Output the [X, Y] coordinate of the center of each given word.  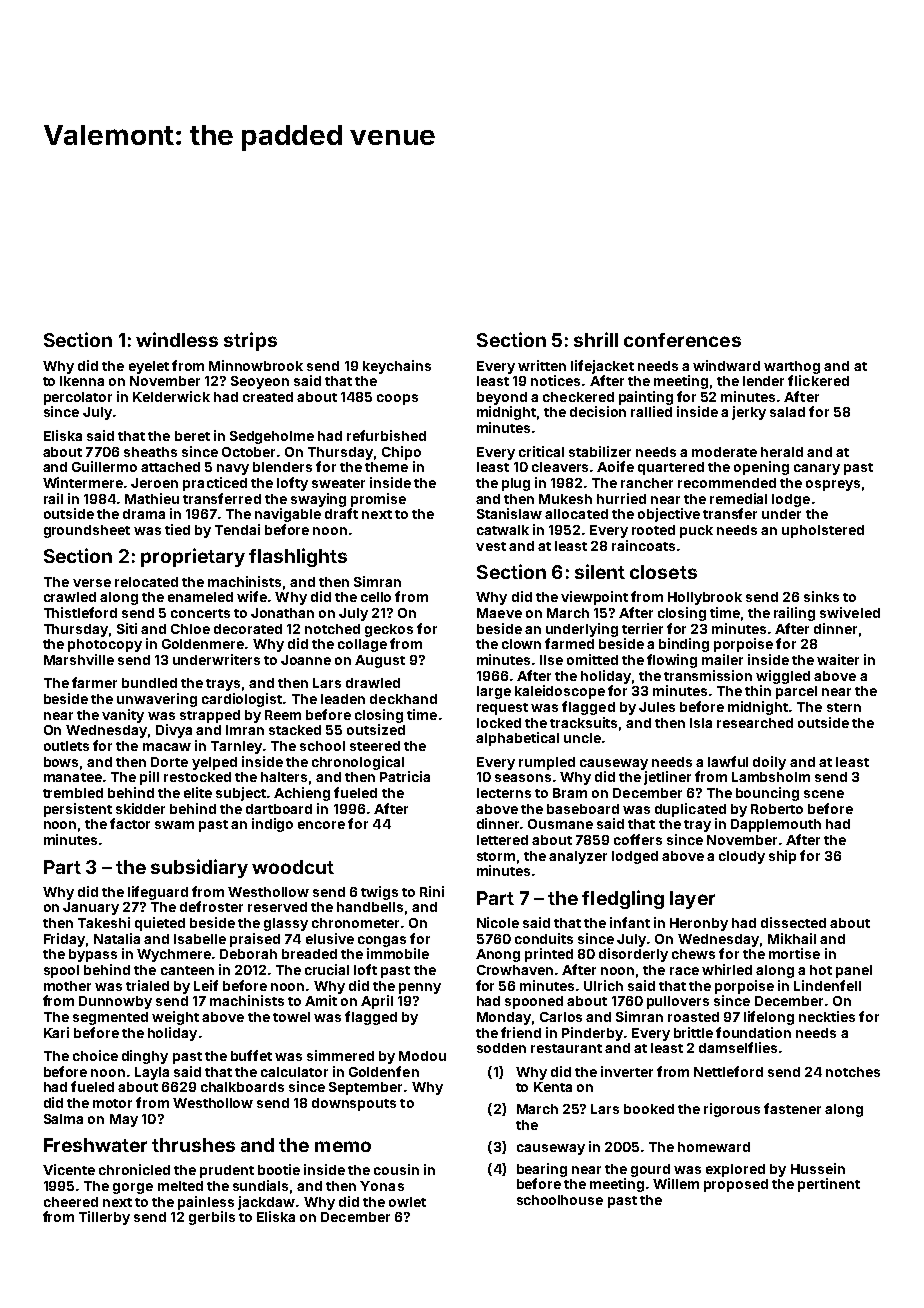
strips [250, 341]
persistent [78, 810]
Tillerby [104, 1218]
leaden [343, 699]
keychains [397, 367]
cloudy [742, 857]
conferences [682, 340]
